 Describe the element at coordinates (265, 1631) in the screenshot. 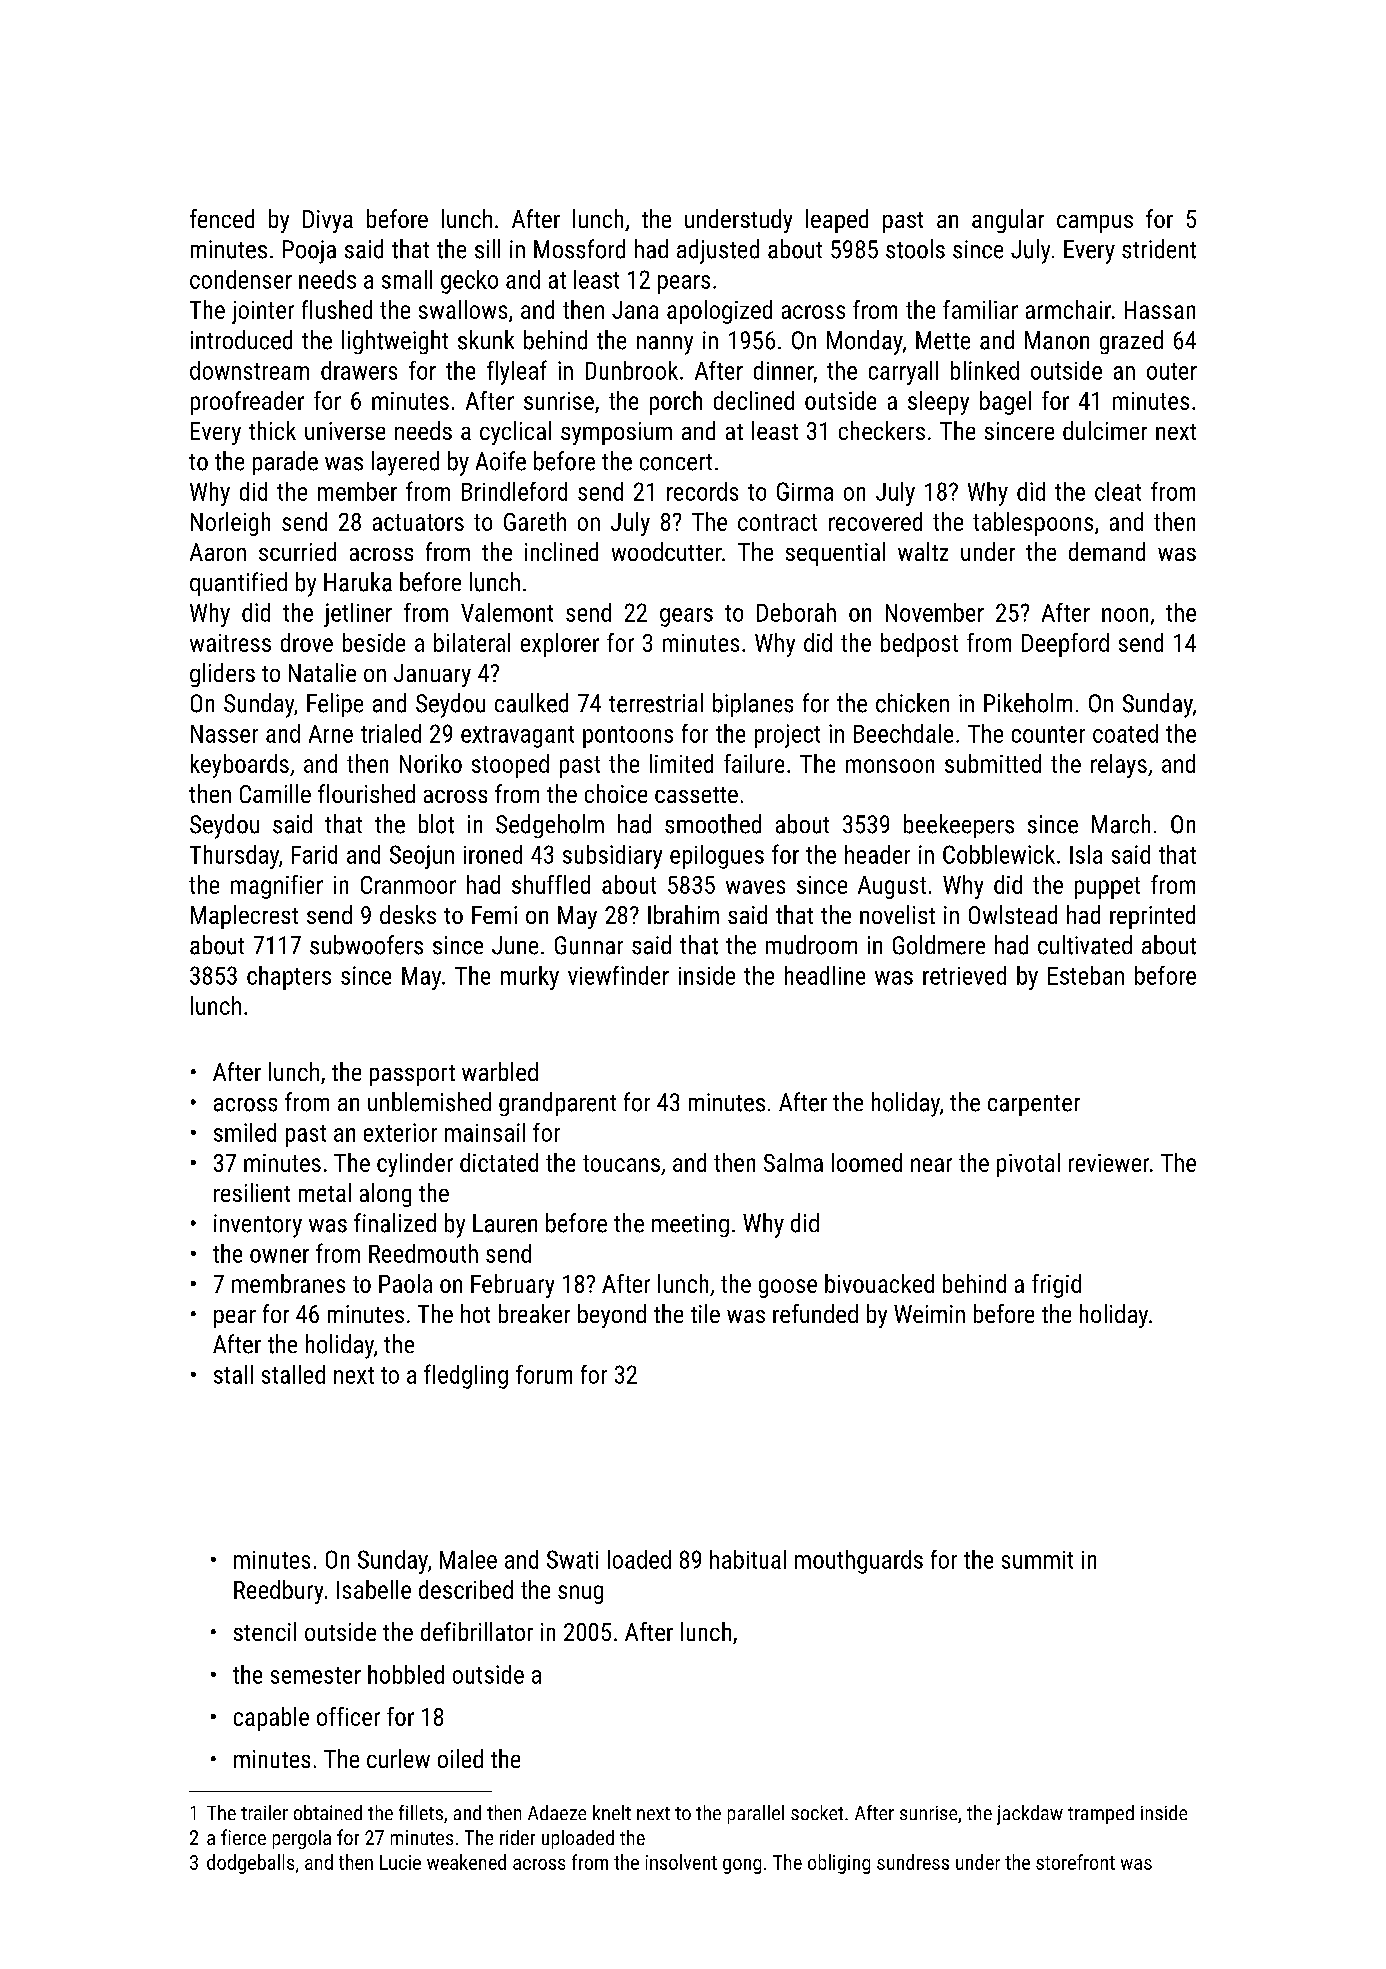

I see `stencil` at that location.
